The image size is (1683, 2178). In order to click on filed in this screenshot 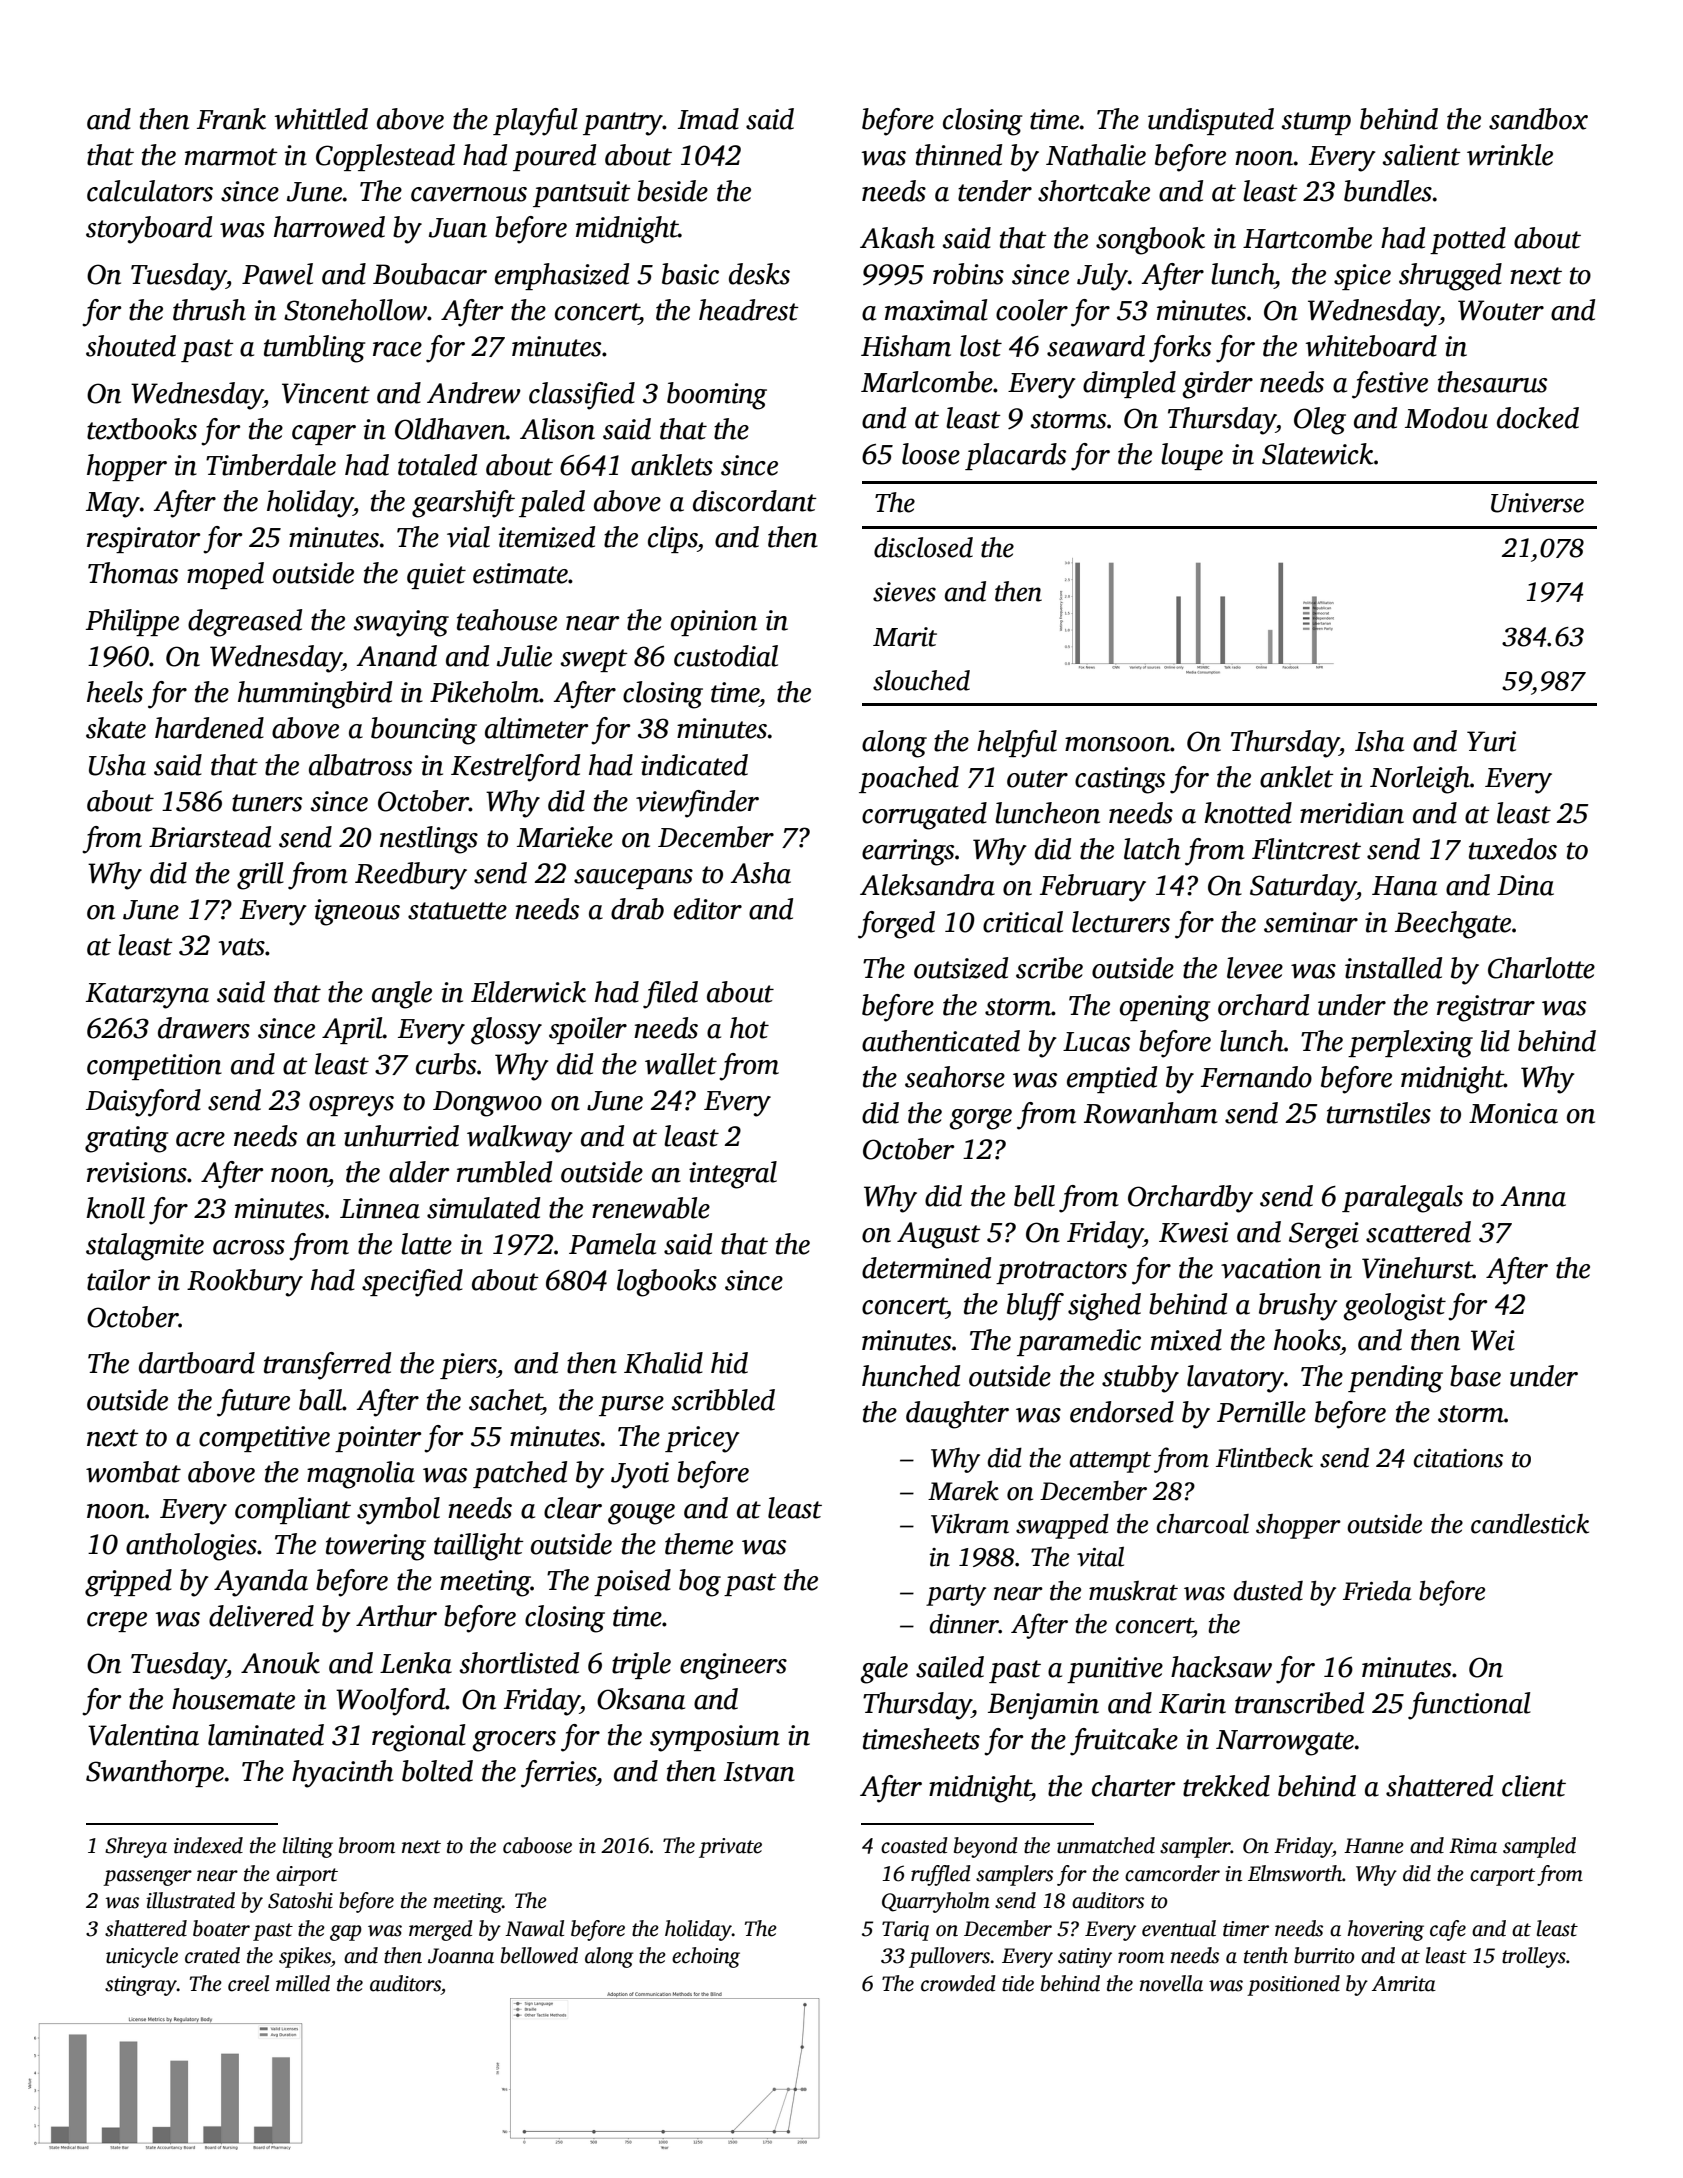, I will do `click(670, 995)`.
